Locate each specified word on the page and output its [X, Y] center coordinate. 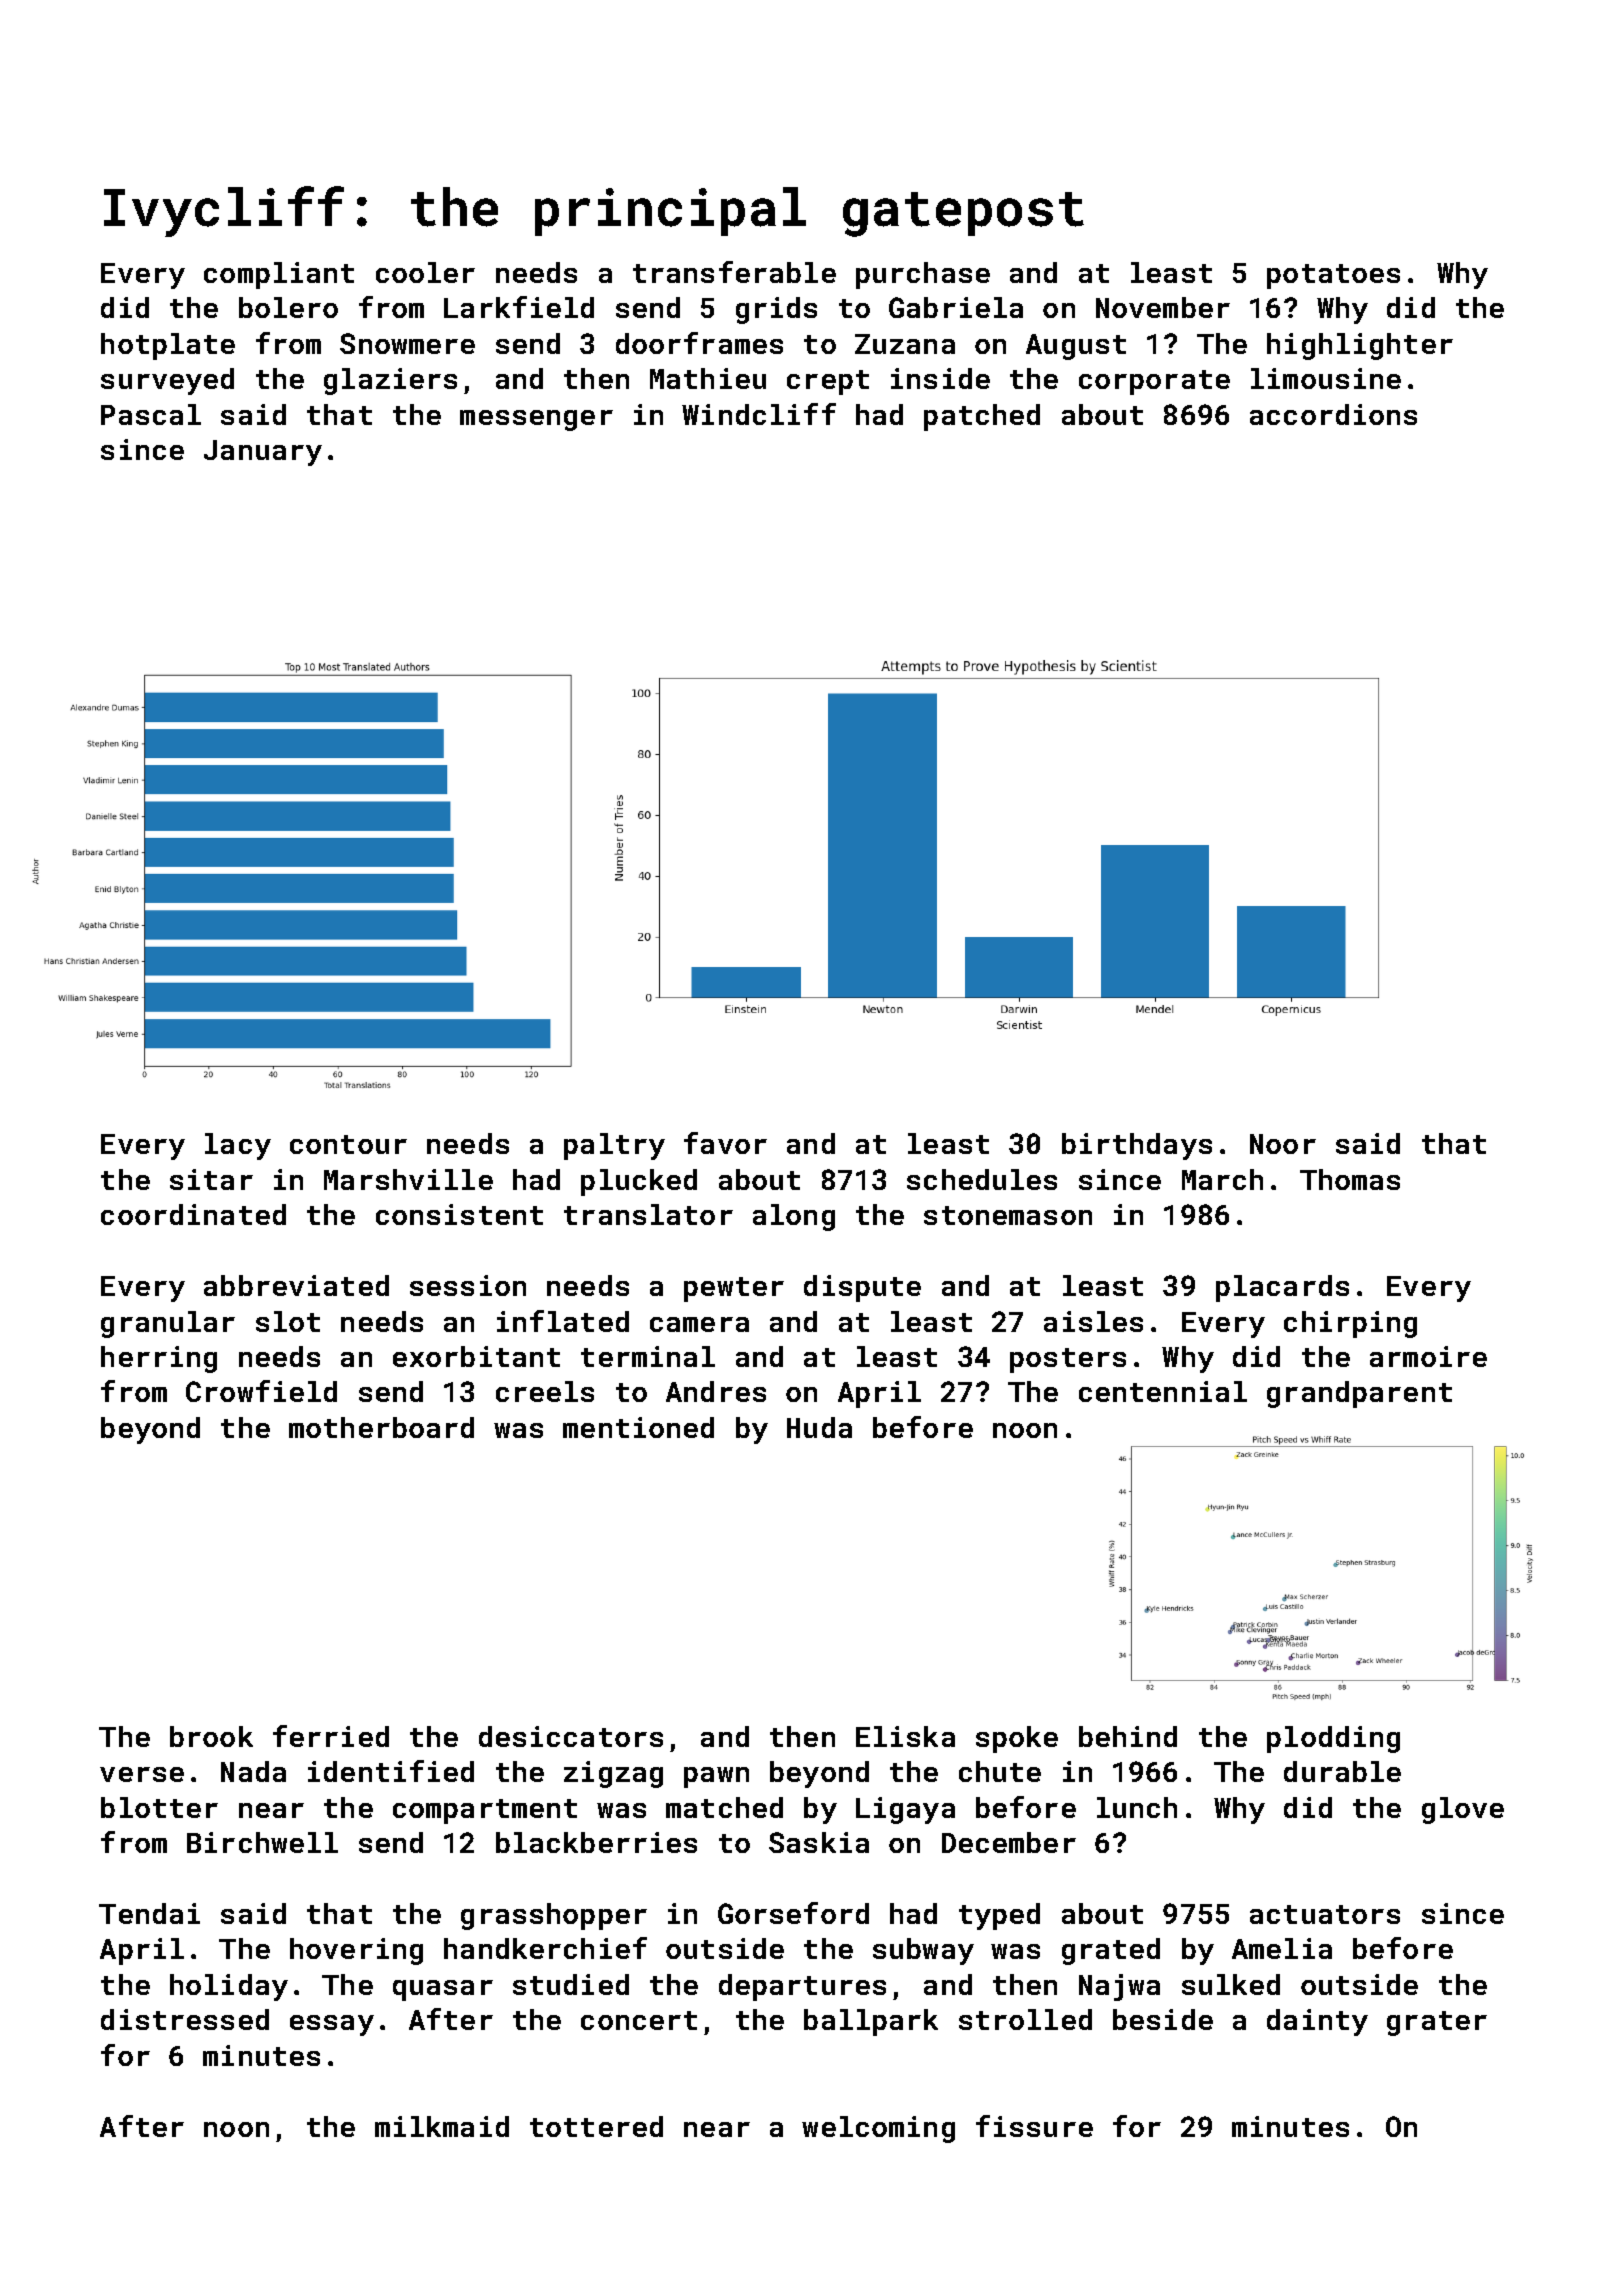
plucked [639, 1182]
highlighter [1360, 346]
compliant [279, 275]
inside [940, 378]
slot [288, 1321]
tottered [596, 2126]
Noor [1283, 1144]
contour [348, 1144]
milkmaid [442, 2126]
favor [725, 1143]
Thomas [1350, 1179]
